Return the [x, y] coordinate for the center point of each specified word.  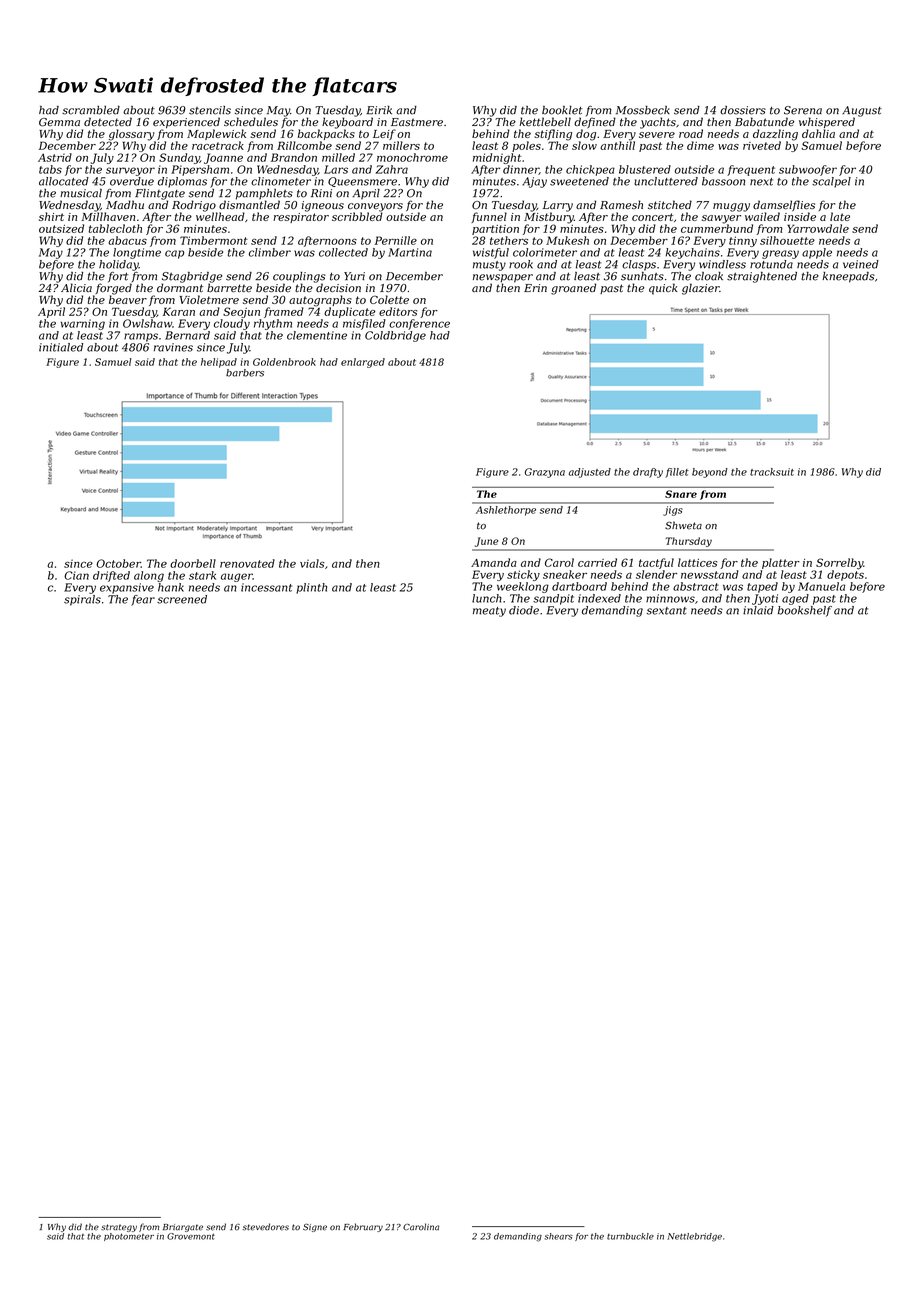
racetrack [218, 145]
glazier [701, 289]
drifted [111, 576]
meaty [489, 612]
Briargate [183, 1228]
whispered [827, 122]
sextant [667, 611]
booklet [562, 110]
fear [143, 600]
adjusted [590, 473]
